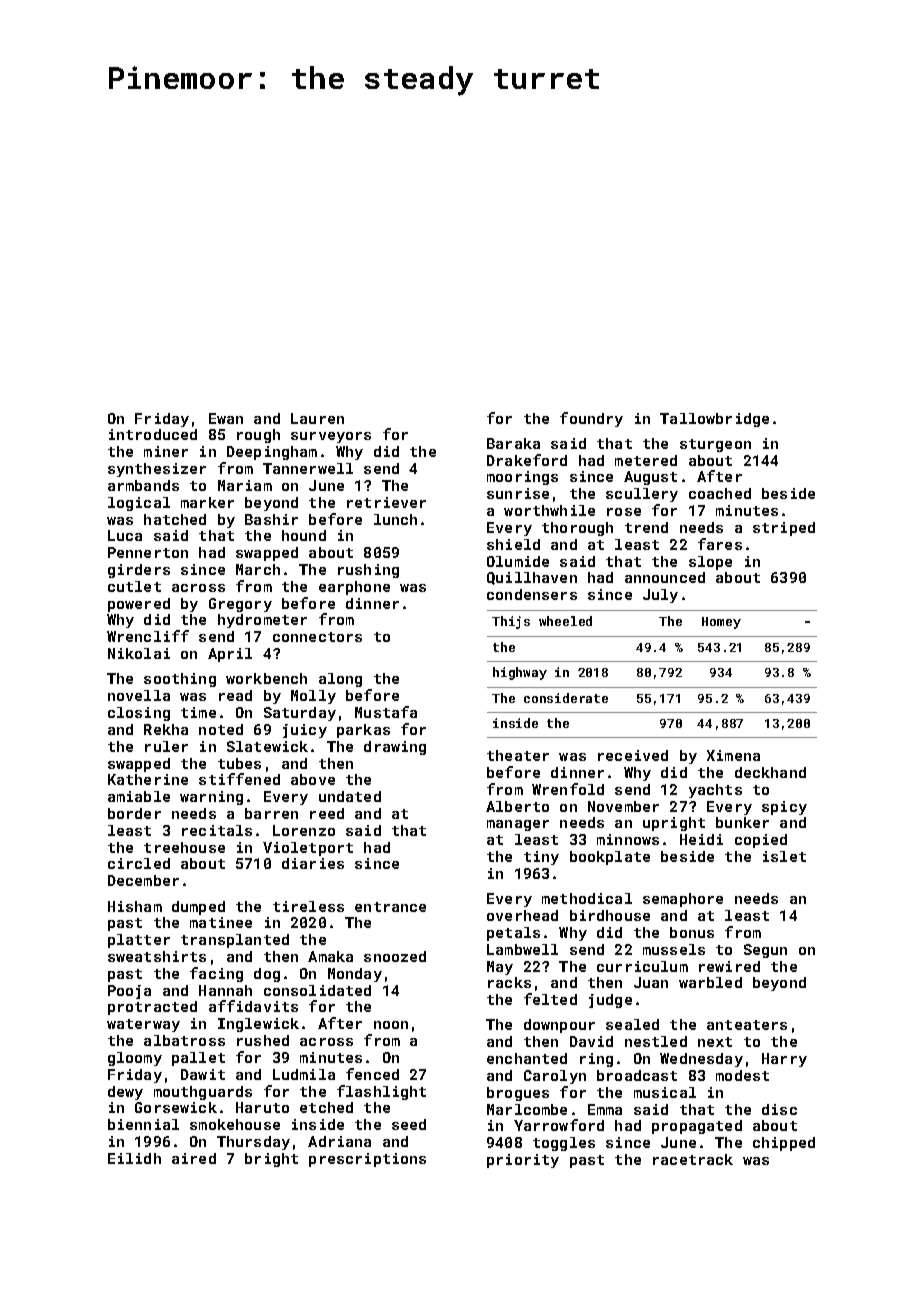 This image has height=1314, width=924. What do you see at coordinates (340, 680) in the image?
I see `along` at bounding box center [340, 680].
